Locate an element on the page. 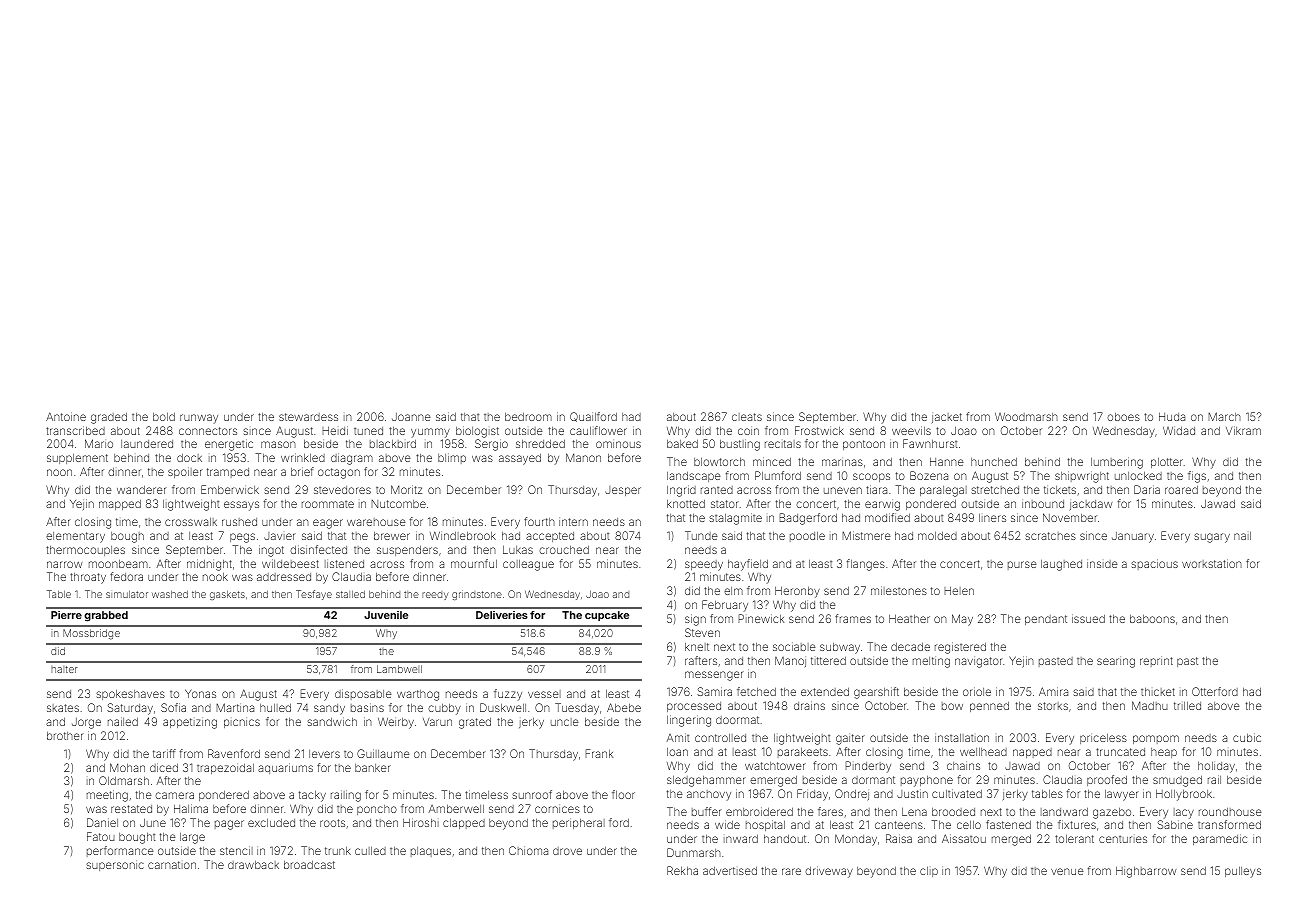 The width and height of the image is (1308, 924). addressed is located at coordinates (284, 577).
